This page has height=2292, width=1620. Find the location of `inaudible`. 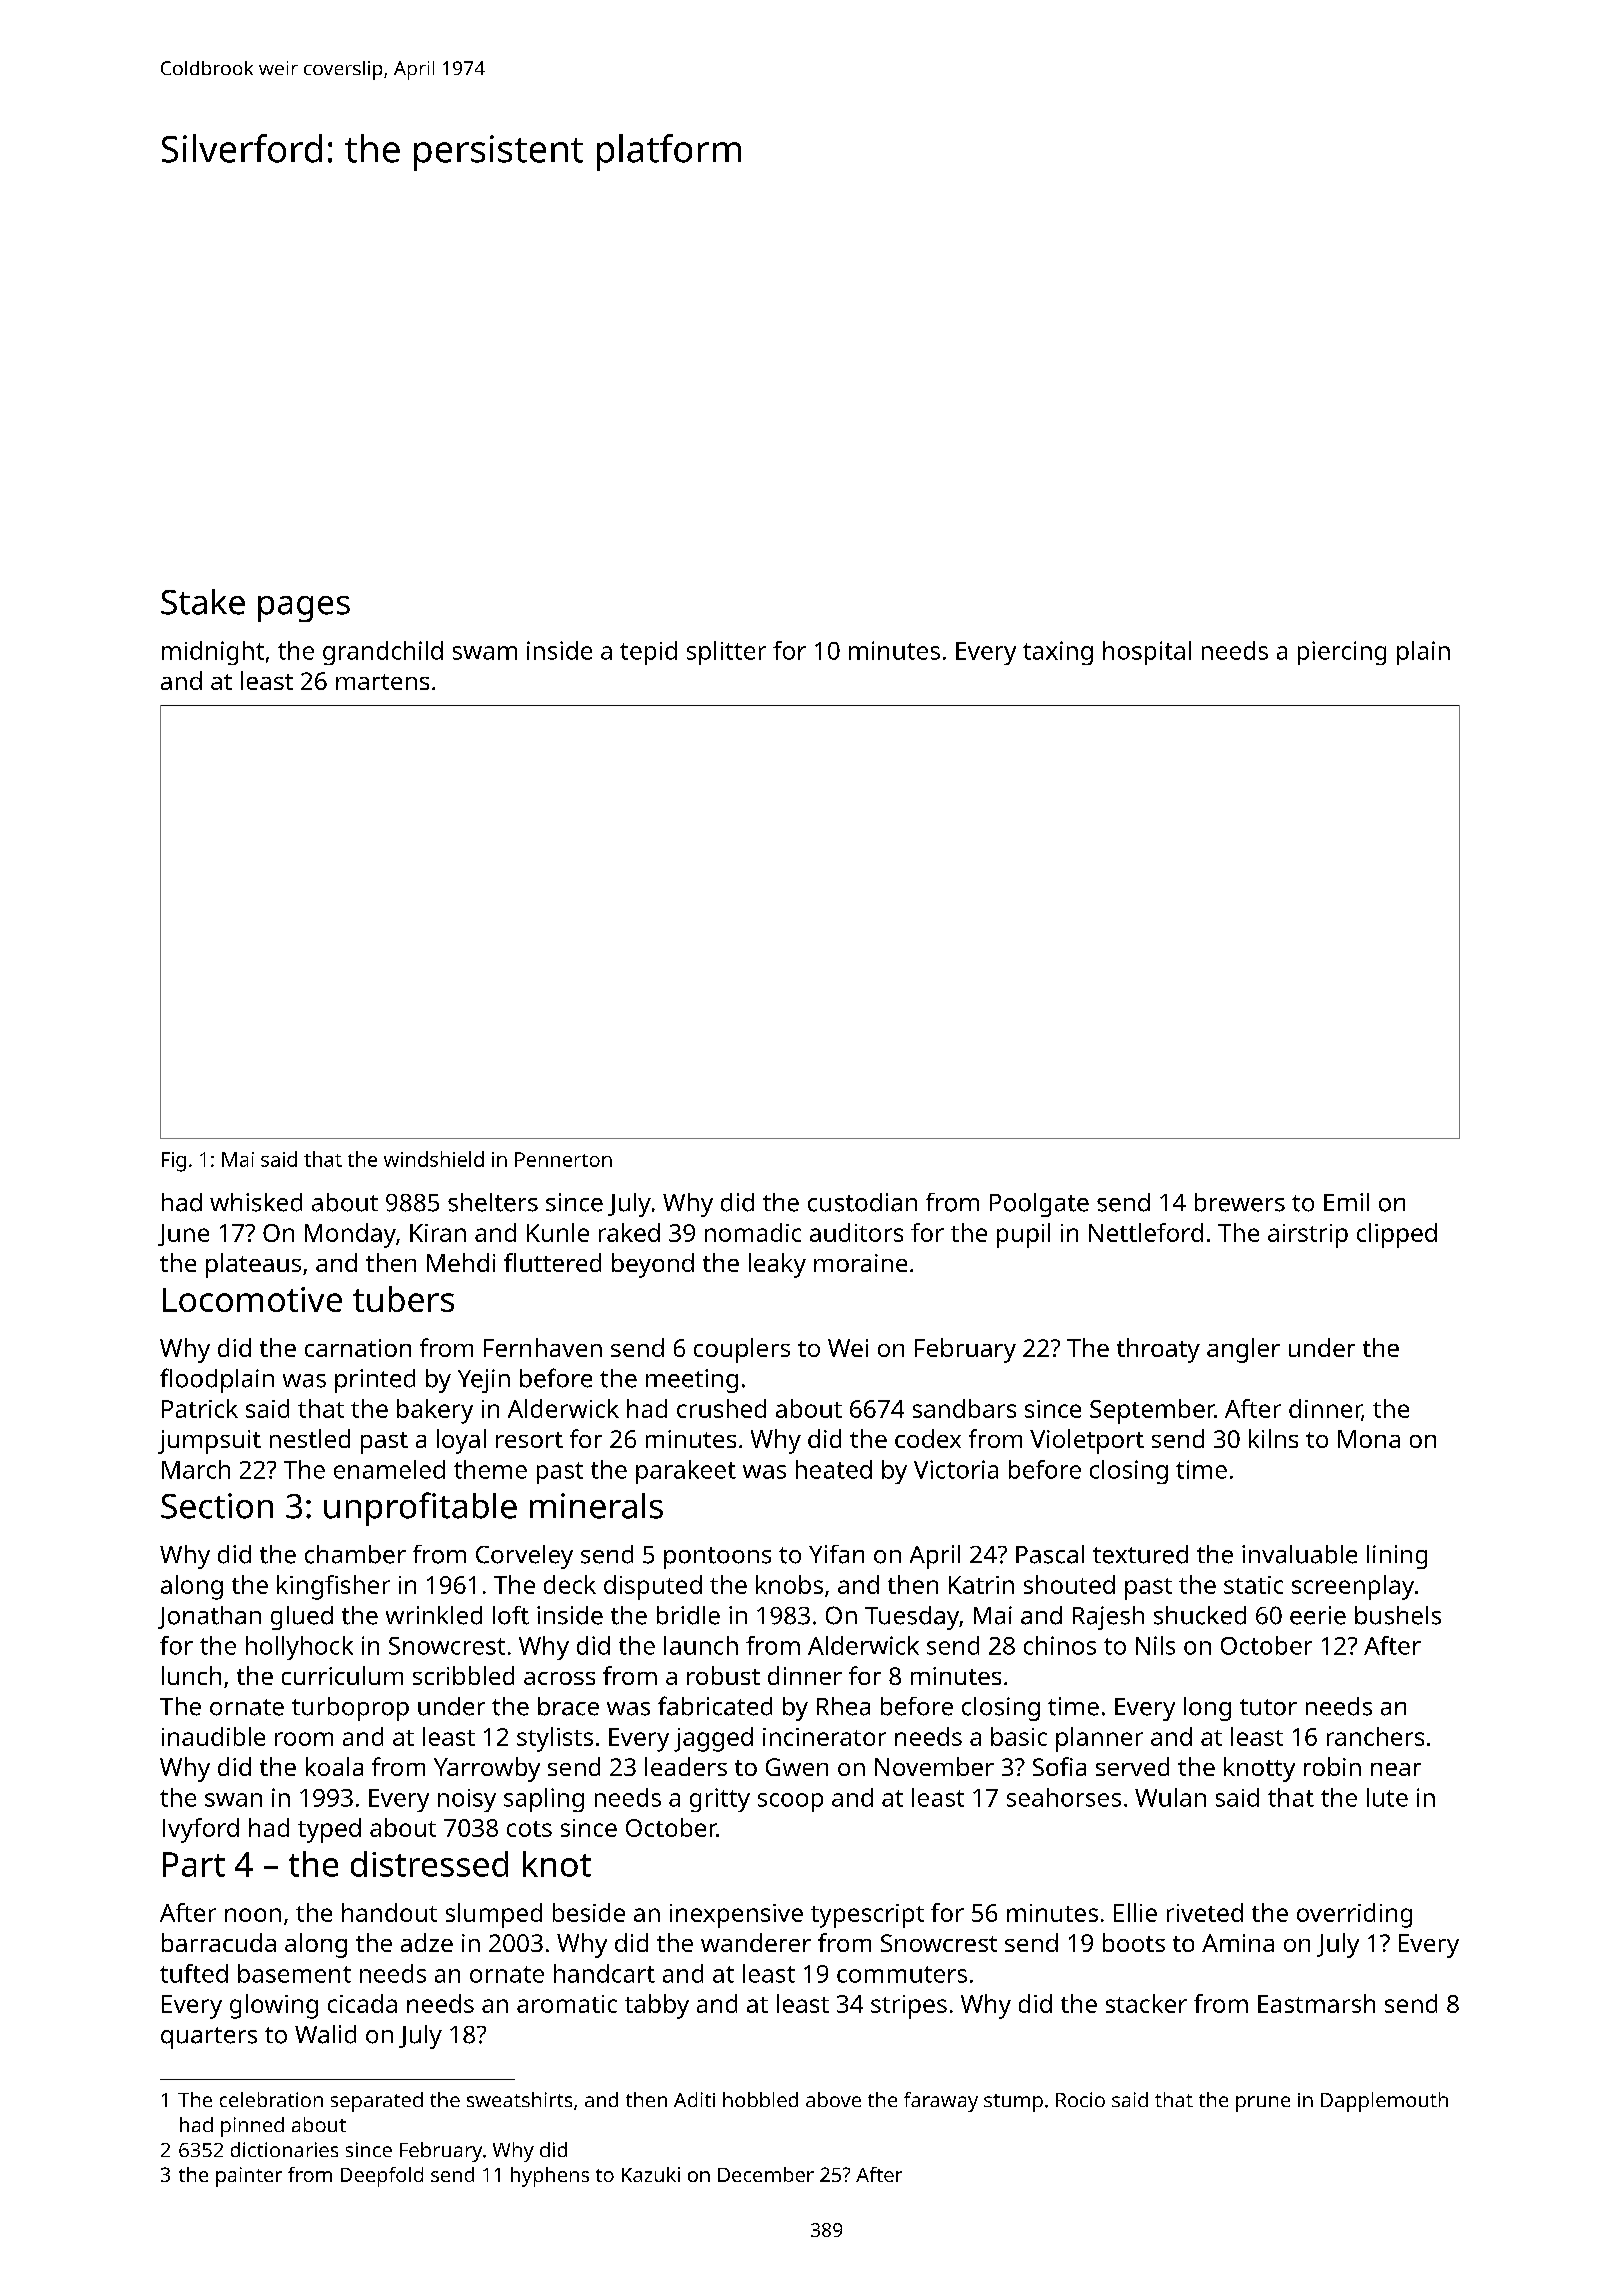

inaudible is located at coordinates (213, 1736).
